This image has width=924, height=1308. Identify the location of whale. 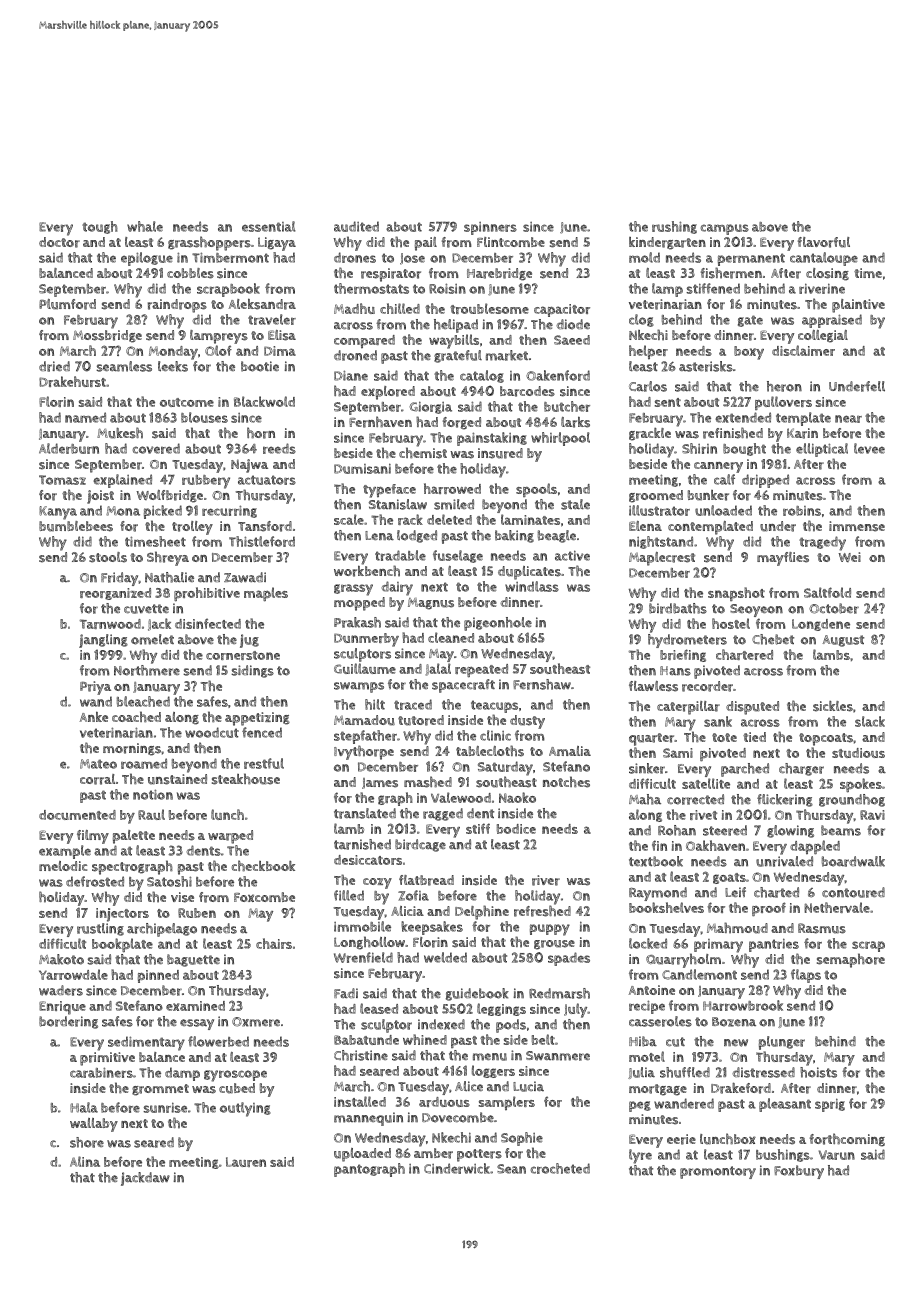
(145, 226).
